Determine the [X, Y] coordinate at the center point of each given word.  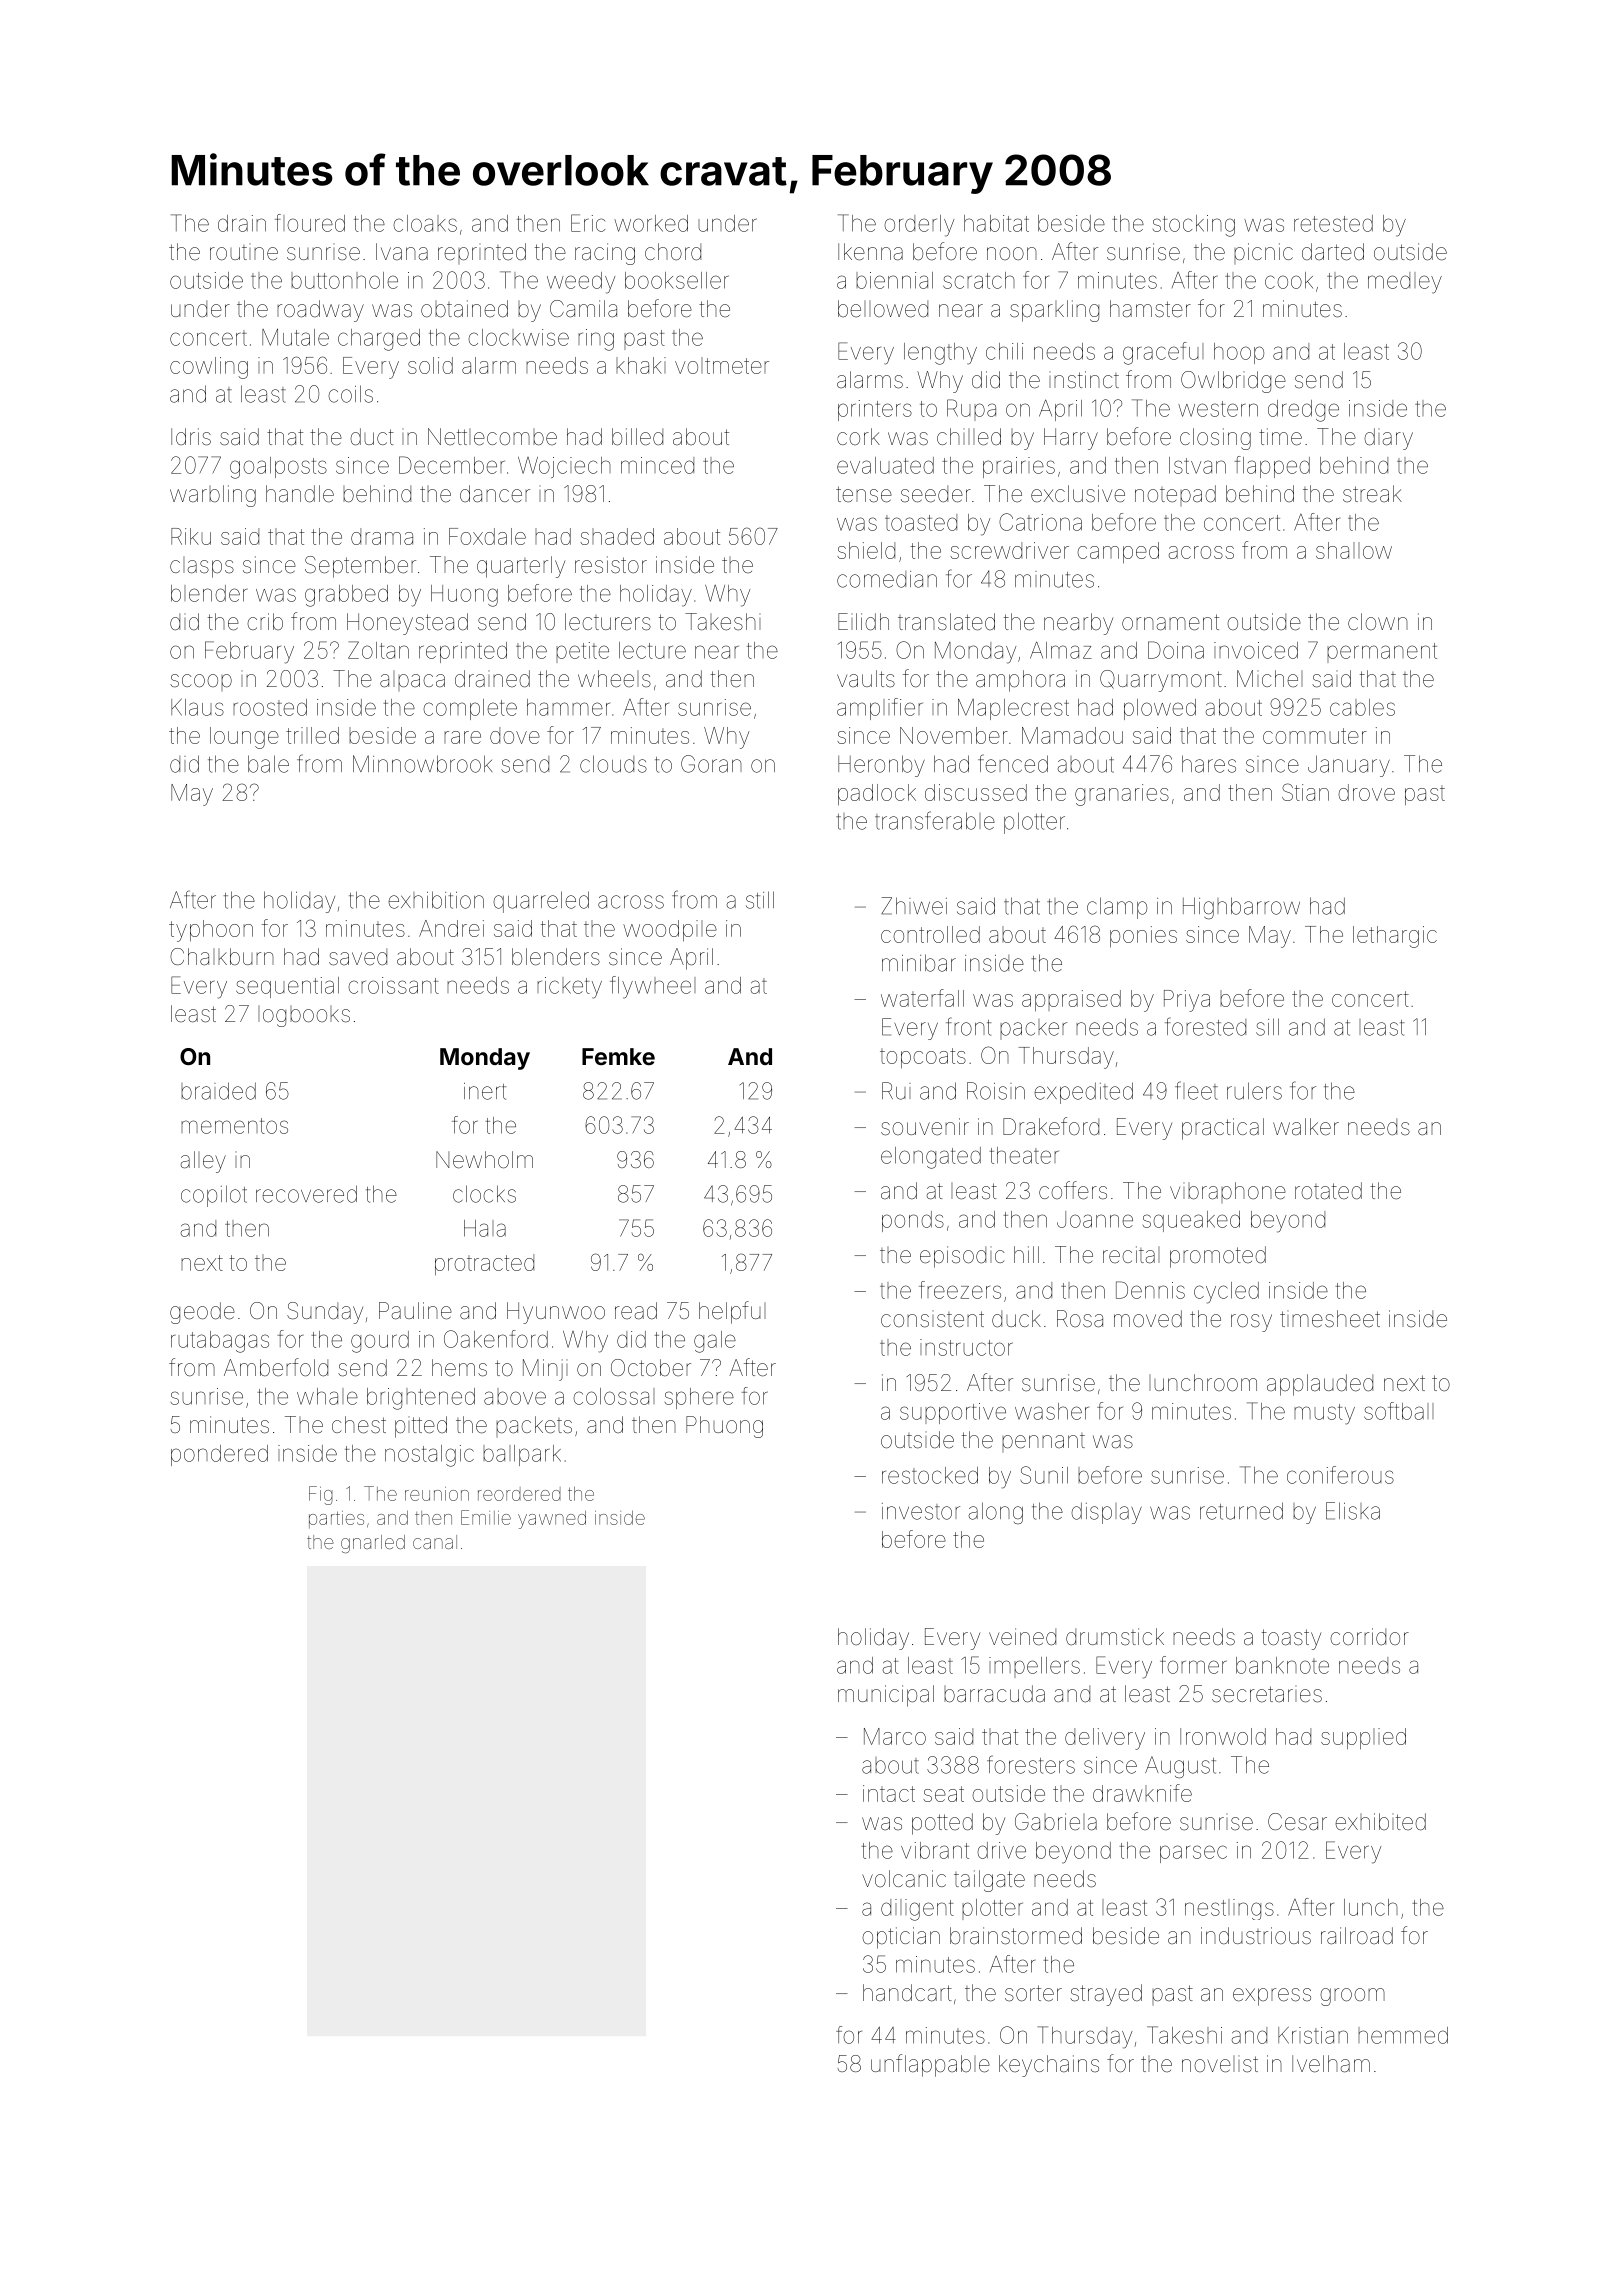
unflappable [930, 2065]
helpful [732, 1312]
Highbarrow [1241, 908]
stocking [1194, 226]
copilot [214, 1196]
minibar [919, 963]
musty [1324, 1414]
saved [358, 957]
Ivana [402, 252]
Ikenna [870, 252]
